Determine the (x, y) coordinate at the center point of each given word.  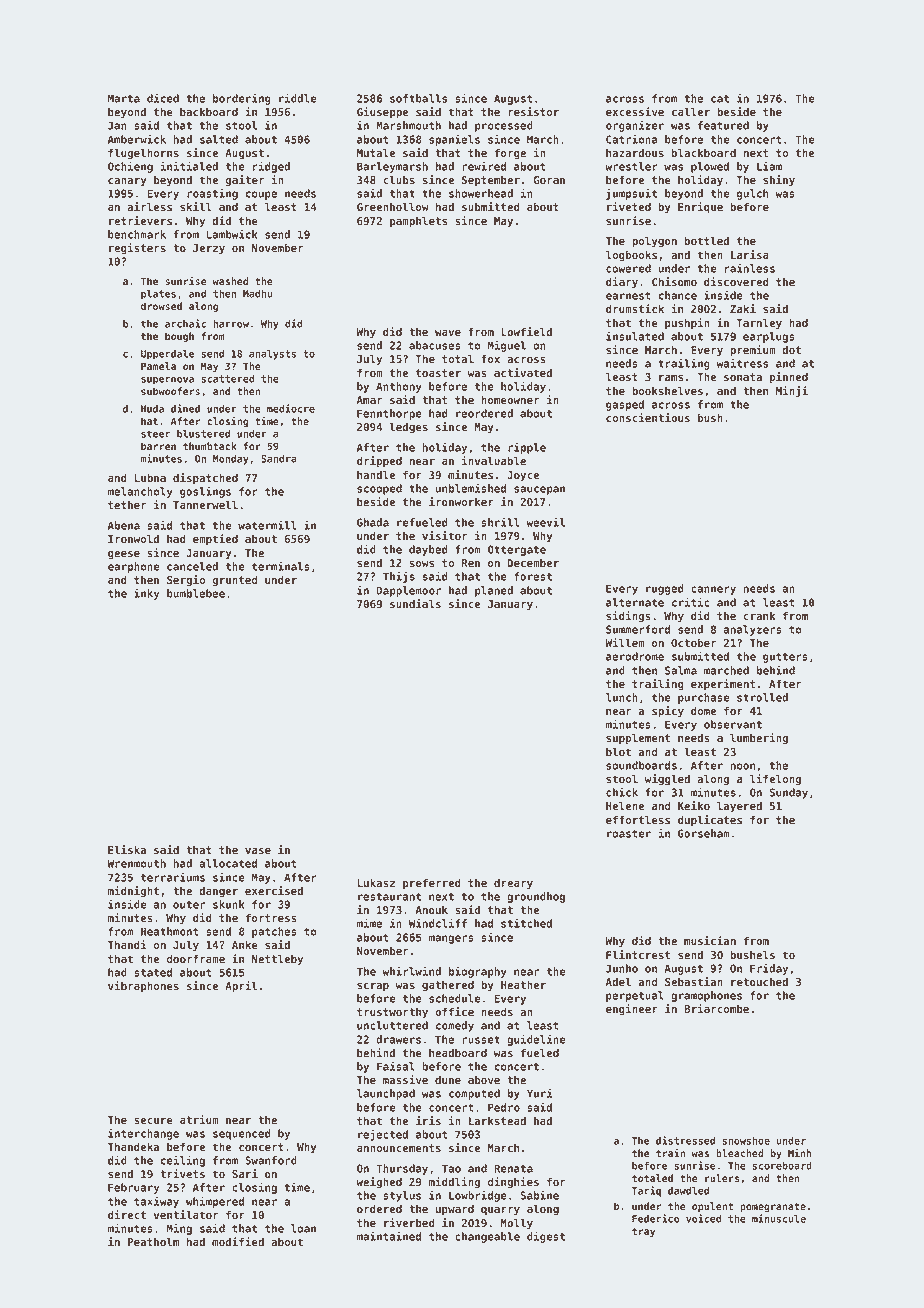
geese (124, 555)
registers (137, 249)
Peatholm (153, 1241)
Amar (369, 400)
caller (691, 111)
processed (504, 126)
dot (791, 349)
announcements (399, 1148)
